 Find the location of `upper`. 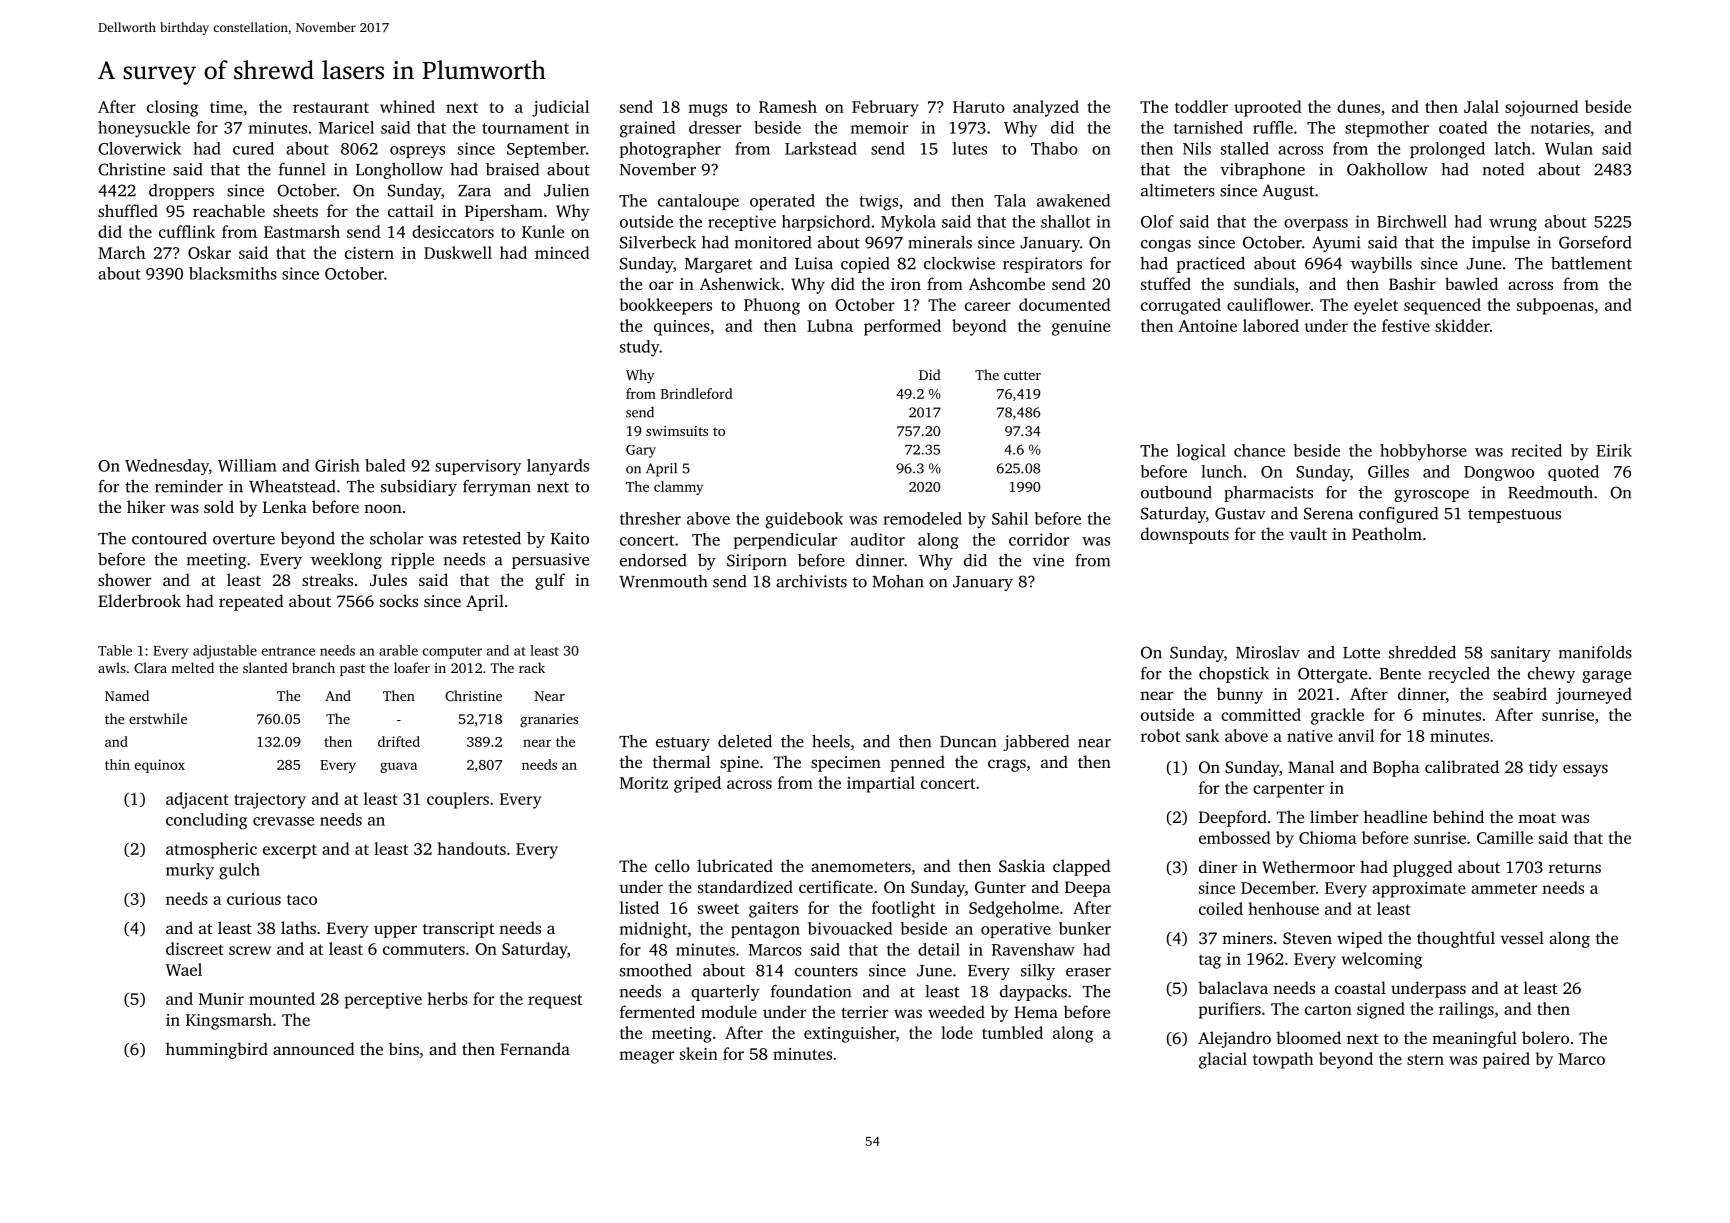

upper is located at coordinates (395, 931).
